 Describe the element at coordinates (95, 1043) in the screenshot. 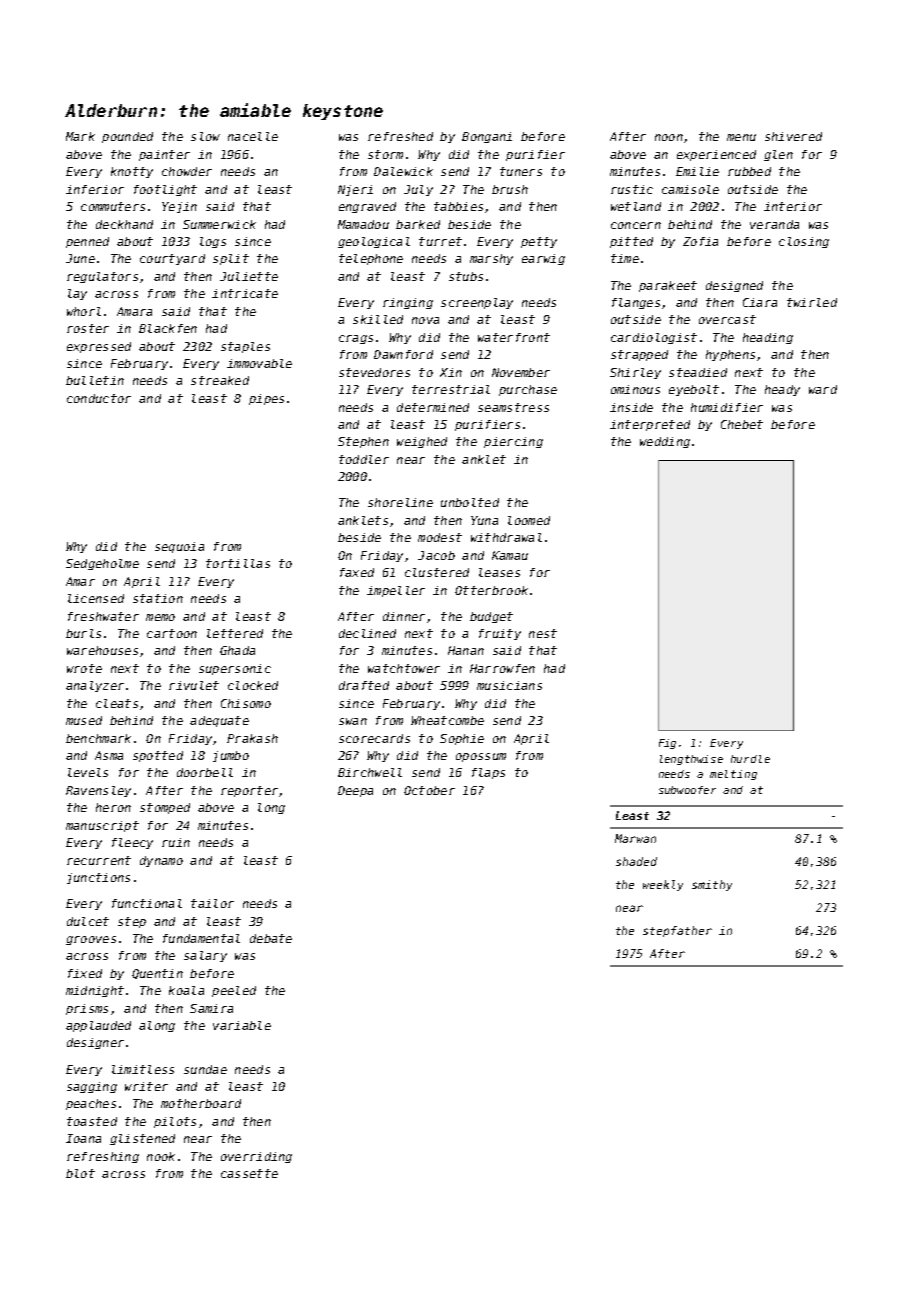

I see `designer` at that location.
